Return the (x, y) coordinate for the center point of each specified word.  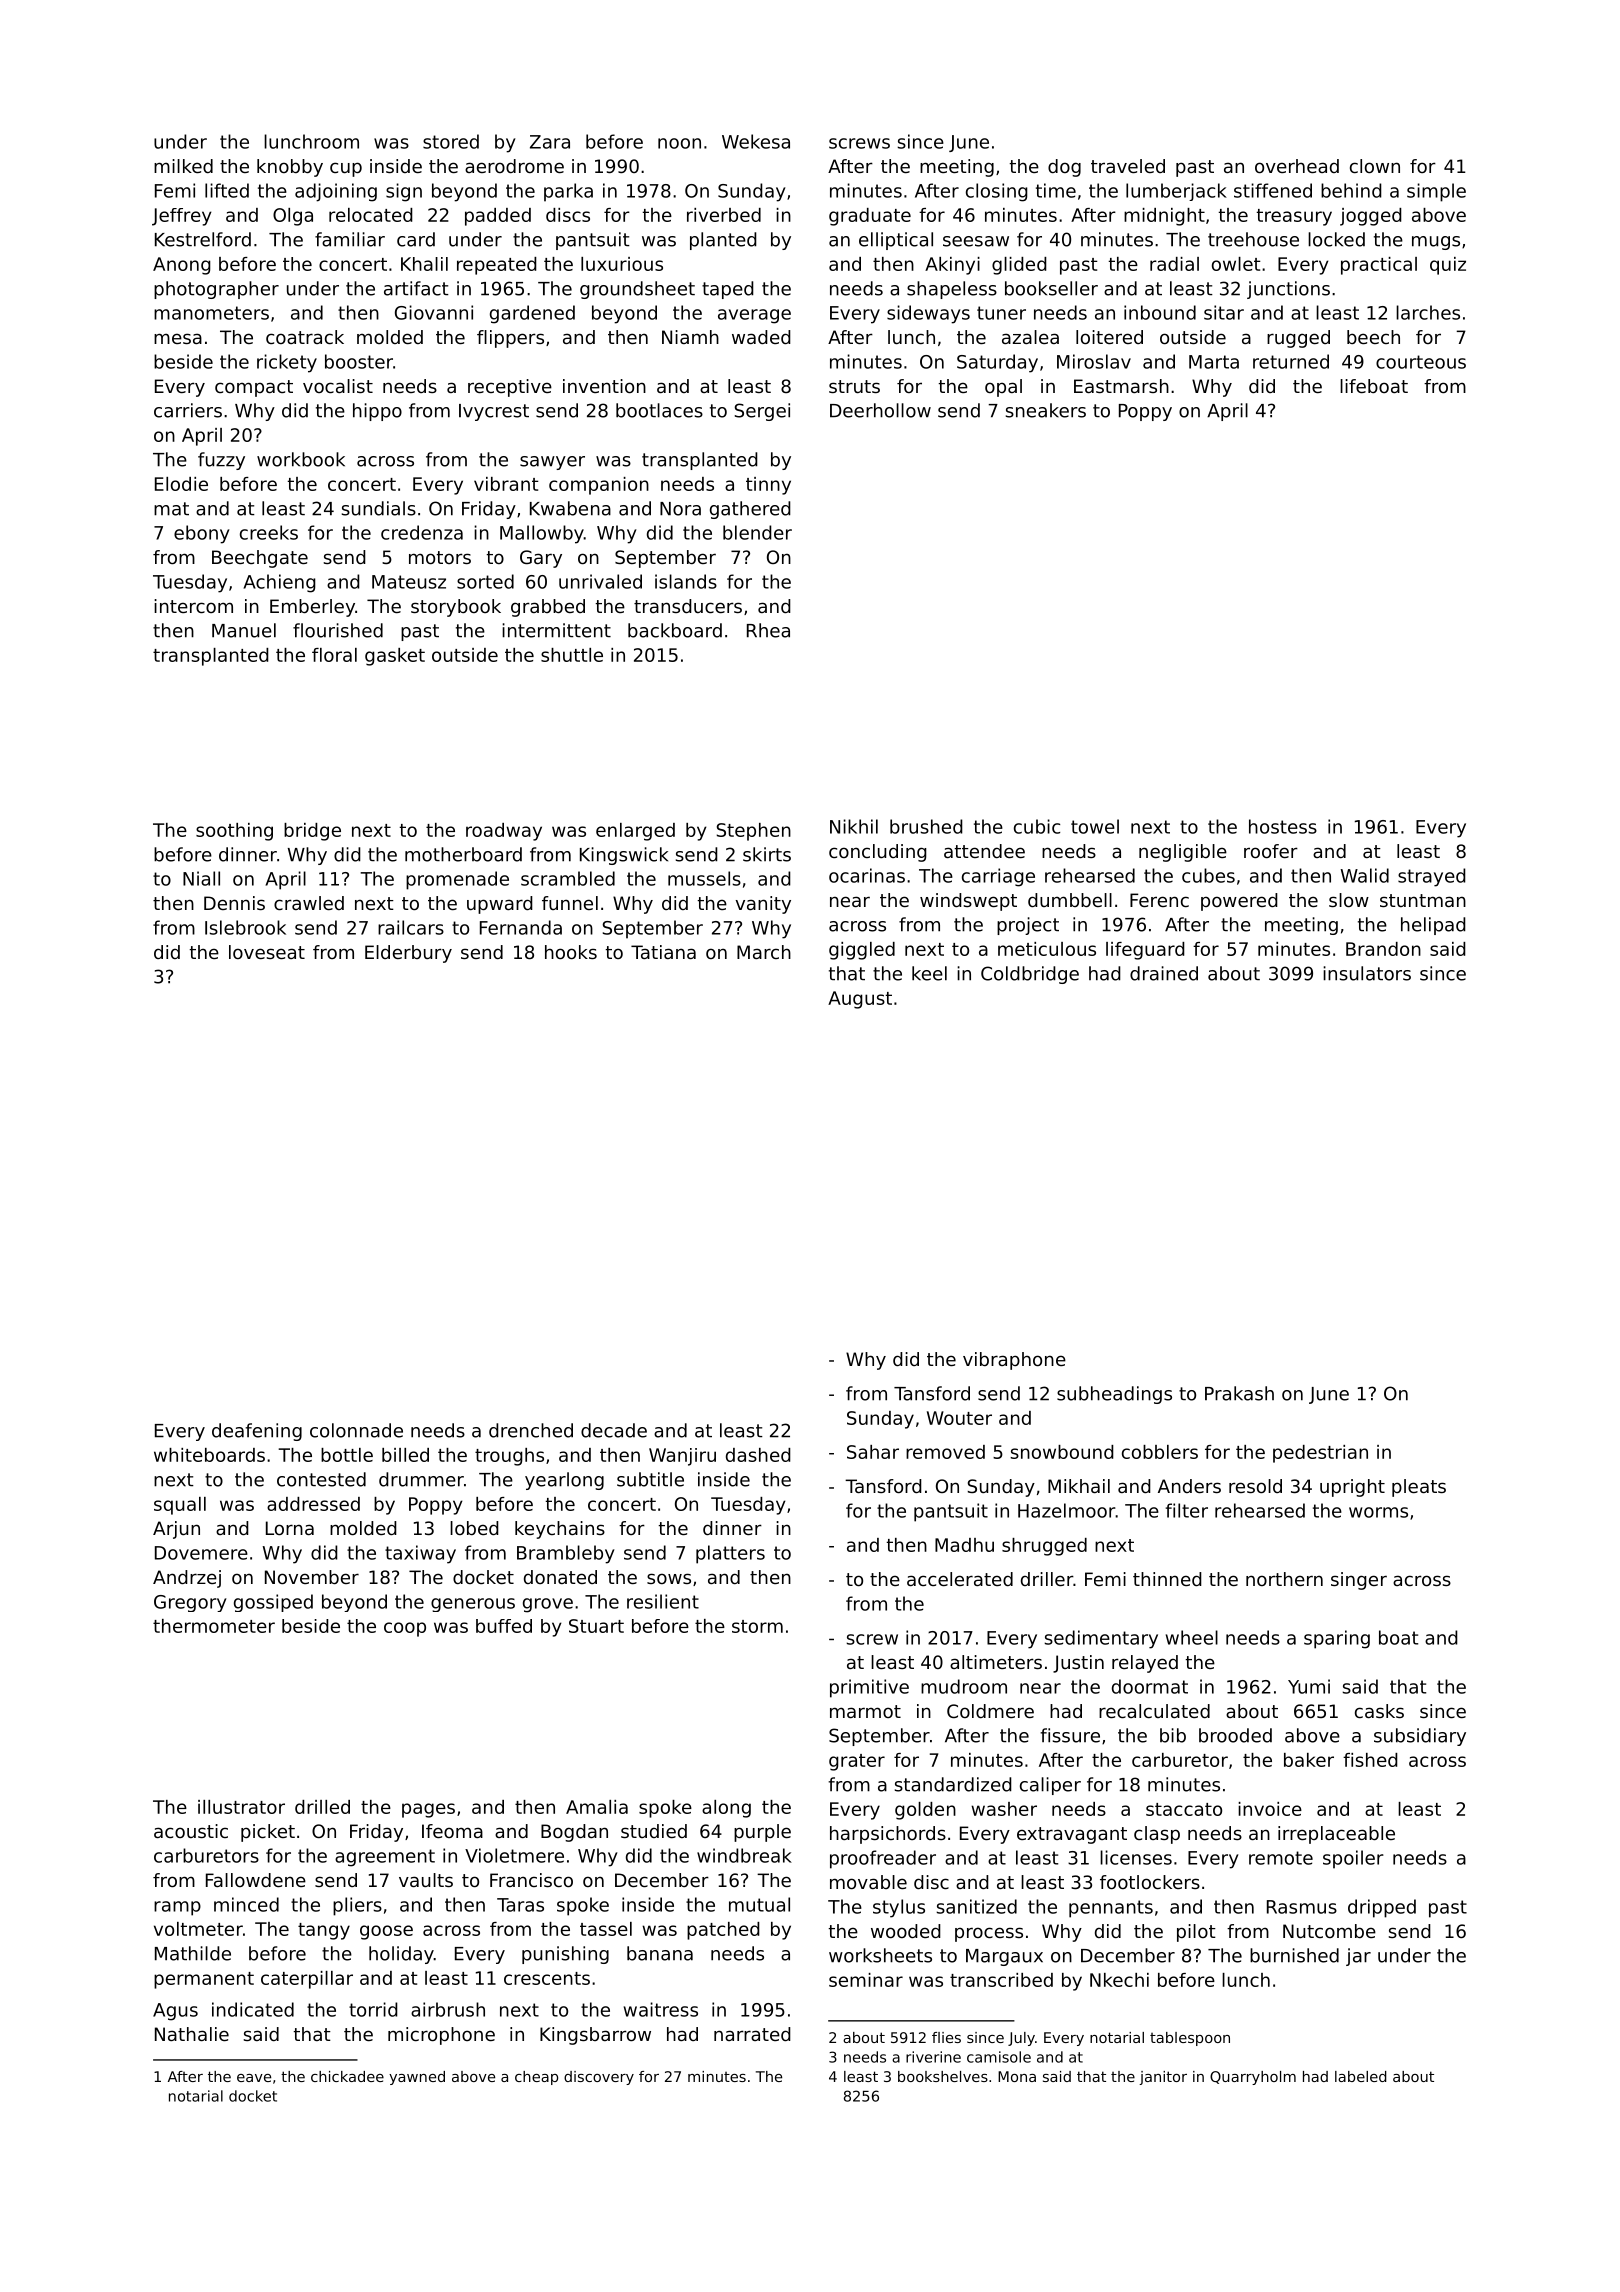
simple (1436, 192)
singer (1359, 1581)
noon (679, 143)
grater (857, 1762)
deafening (257, 1432)
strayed (1432, 877)
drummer (421, 1479)
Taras (520, 1905)
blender (757, 532)
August (860, 1000)
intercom (193, 606)
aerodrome (514, 166)
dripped (1382, 1908)
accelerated (960, 1579)
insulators (1367, 973)
